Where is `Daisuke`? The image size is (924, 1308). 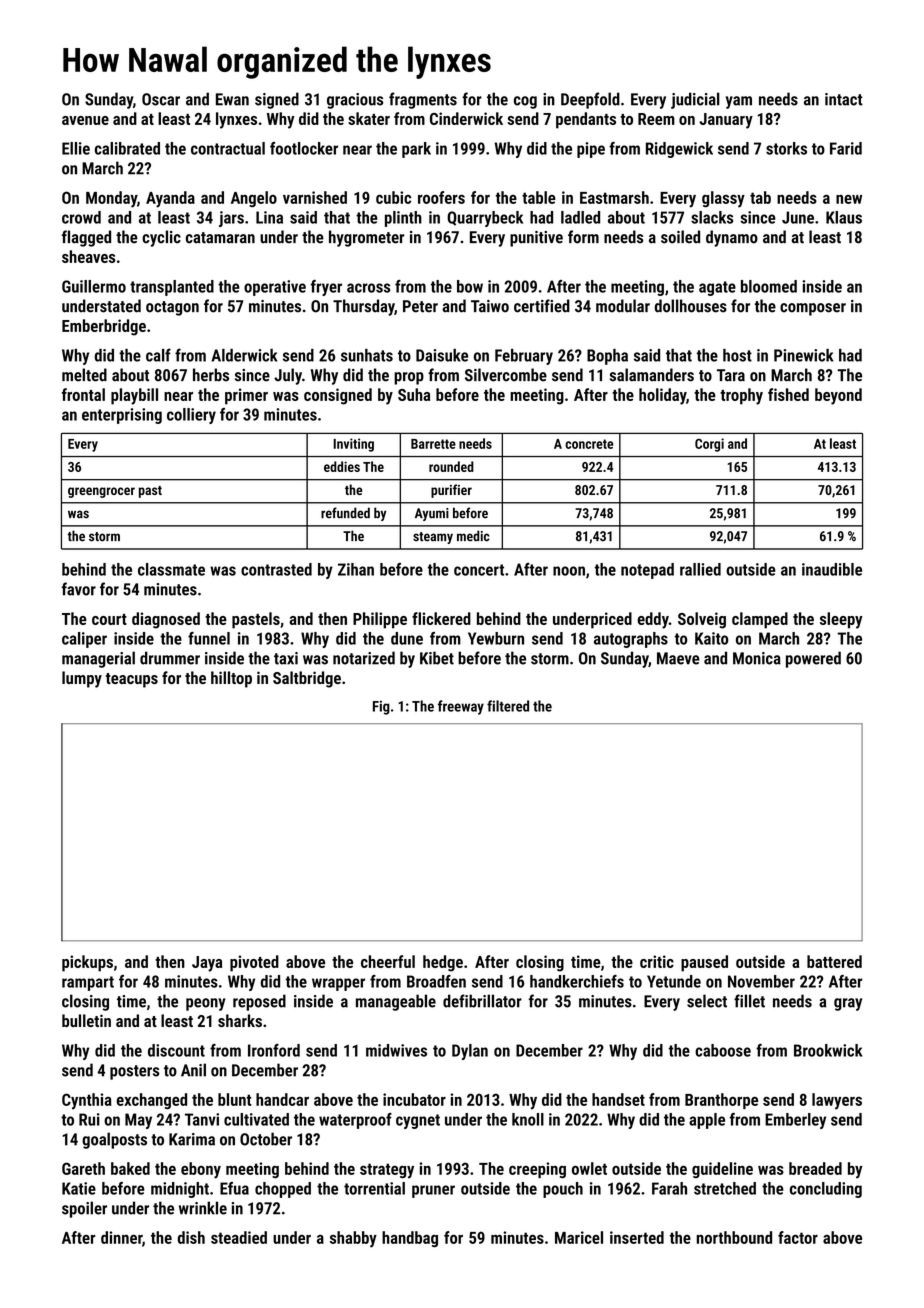 Daisuke is located at coordinates (442, 355).
